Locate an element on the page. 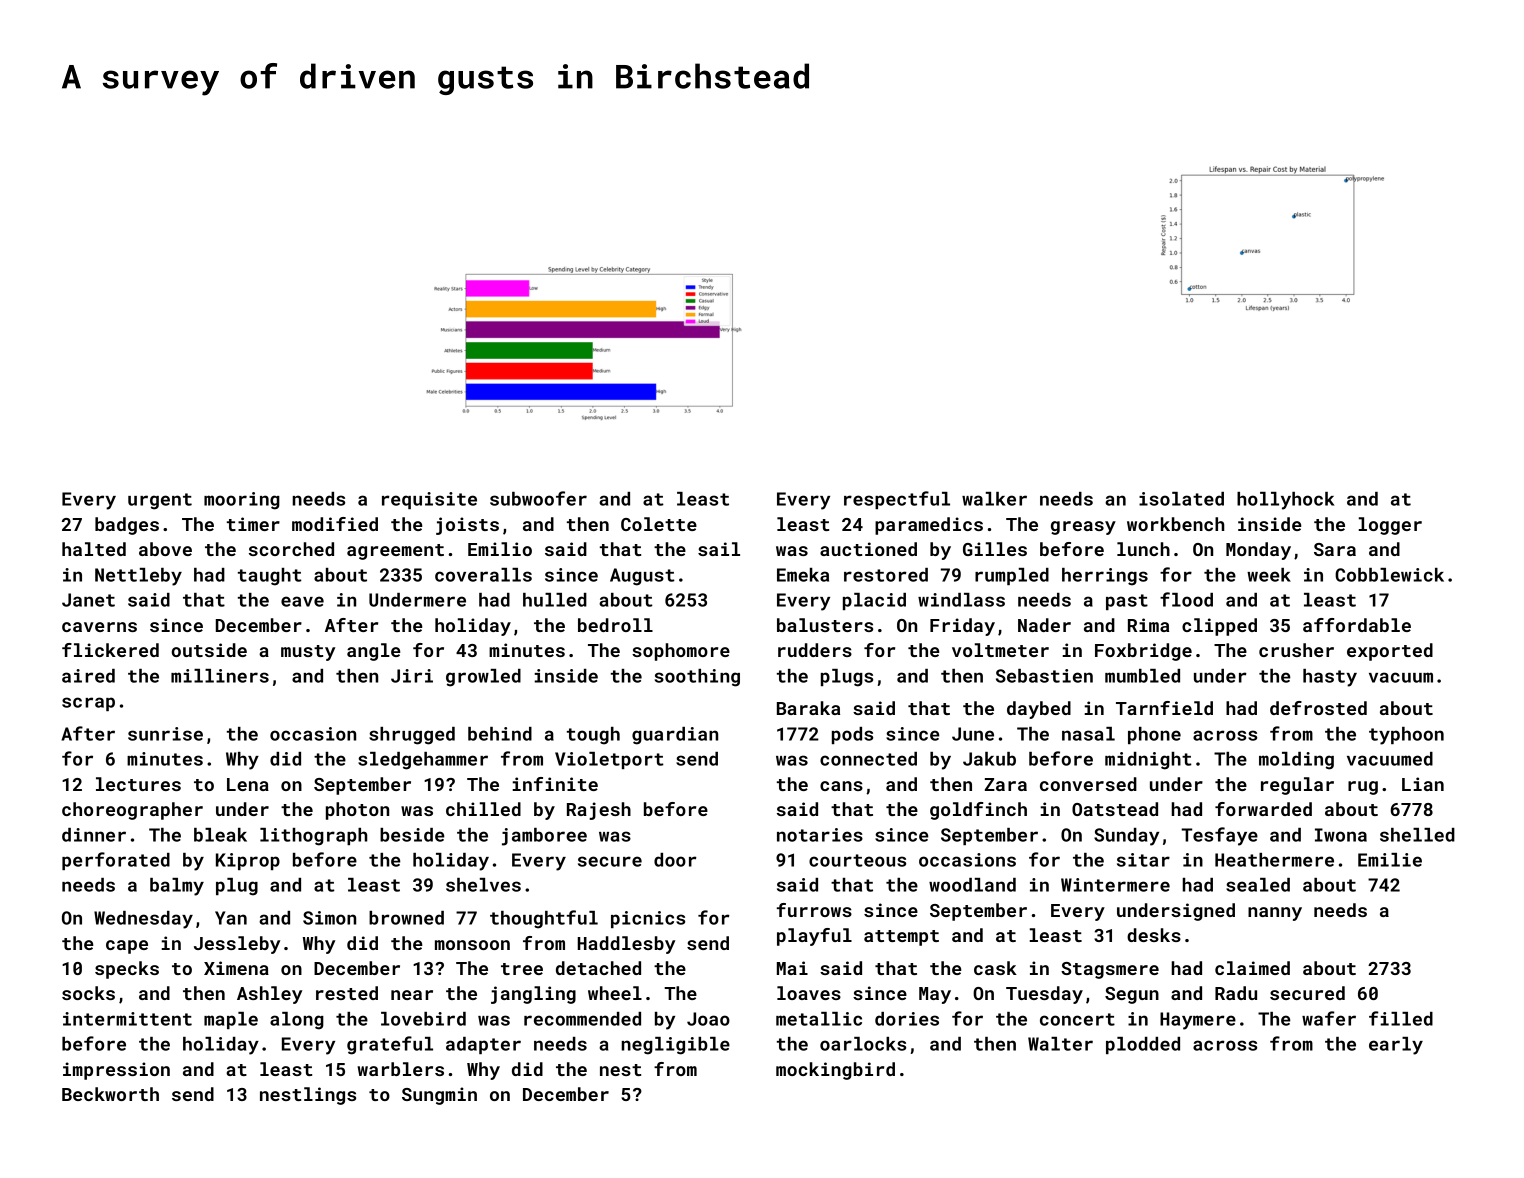 This page has width=1524, height=1178. logger is located at coordinates (1390, 526).
